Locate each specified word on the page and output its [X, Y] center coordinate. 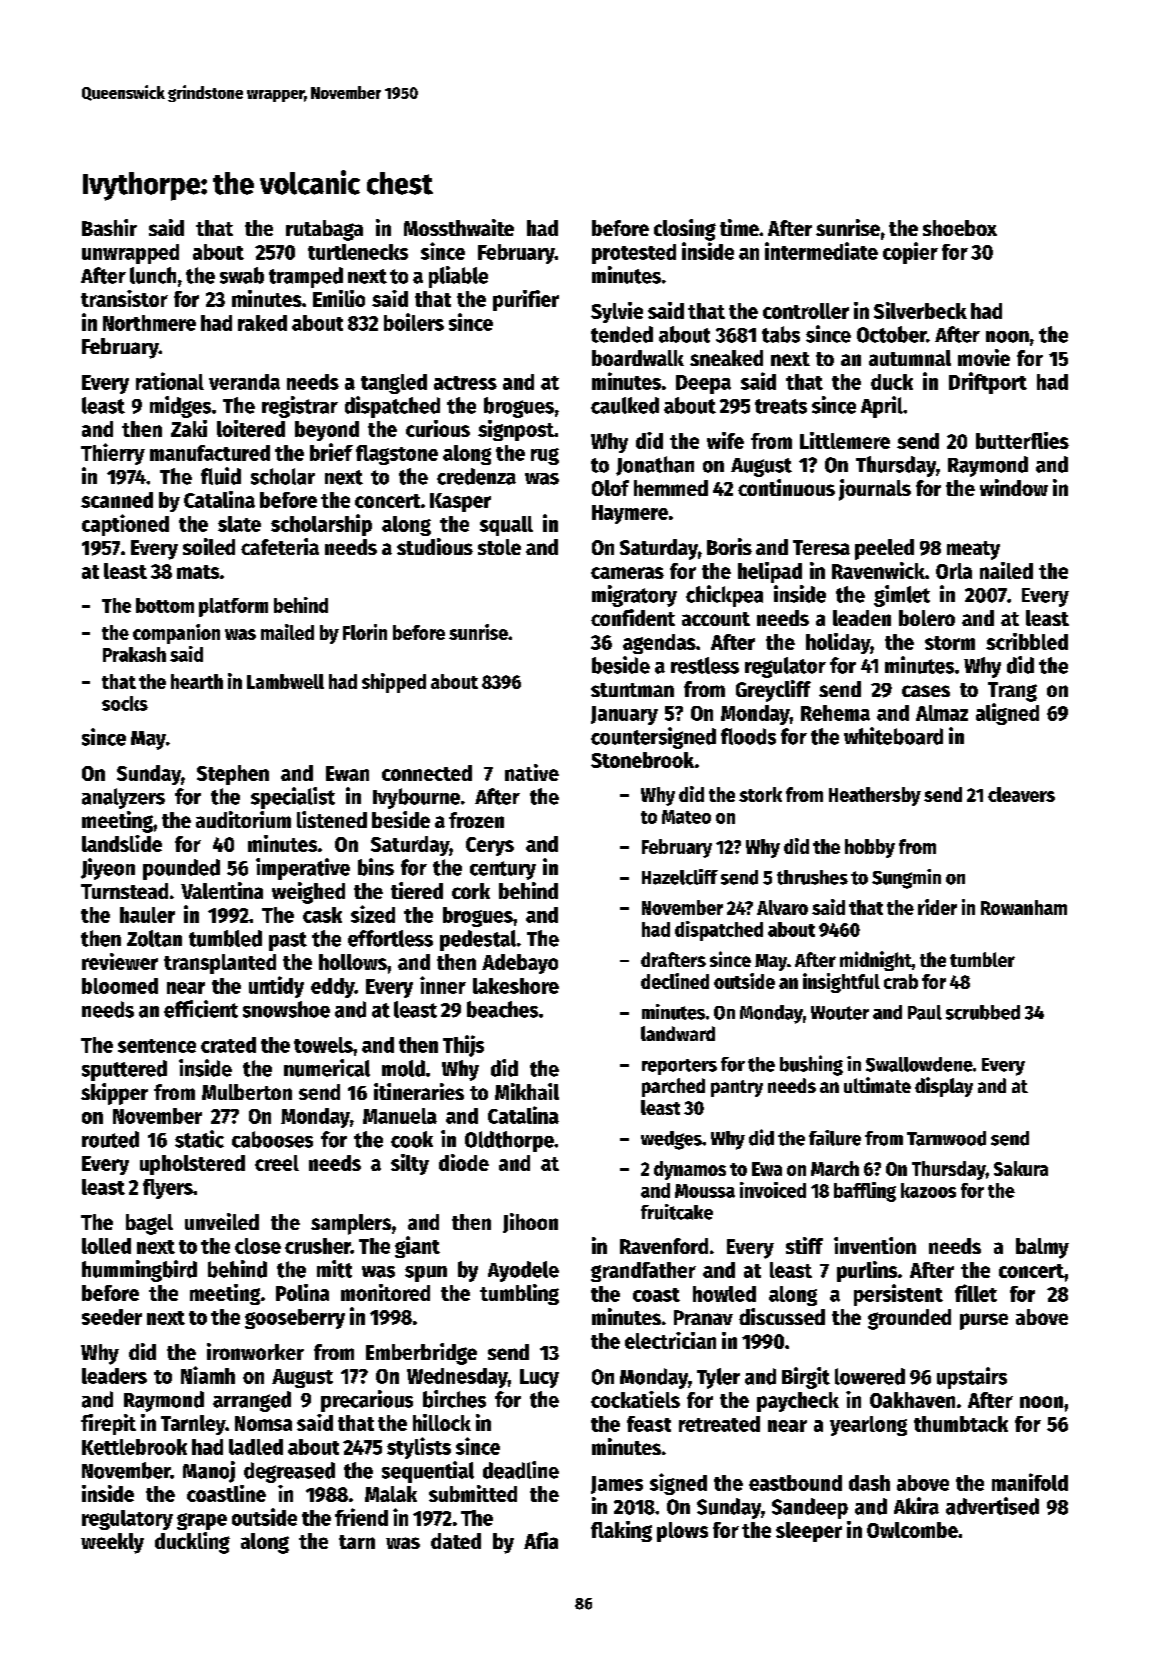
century [503, 870]
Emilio [339, 298]
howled [724, 1294]
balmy [1042, 1248]
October [891, 334]
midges [180, 407]
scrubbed [983, 1012]
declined [675, 981]
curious [438, 428]
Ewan [347, 773]
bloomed [120, 986]
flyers [168, 1189]
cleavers [1021, 794]
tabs [781, 334]
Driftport [988, 383]
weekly [112, 1543]
